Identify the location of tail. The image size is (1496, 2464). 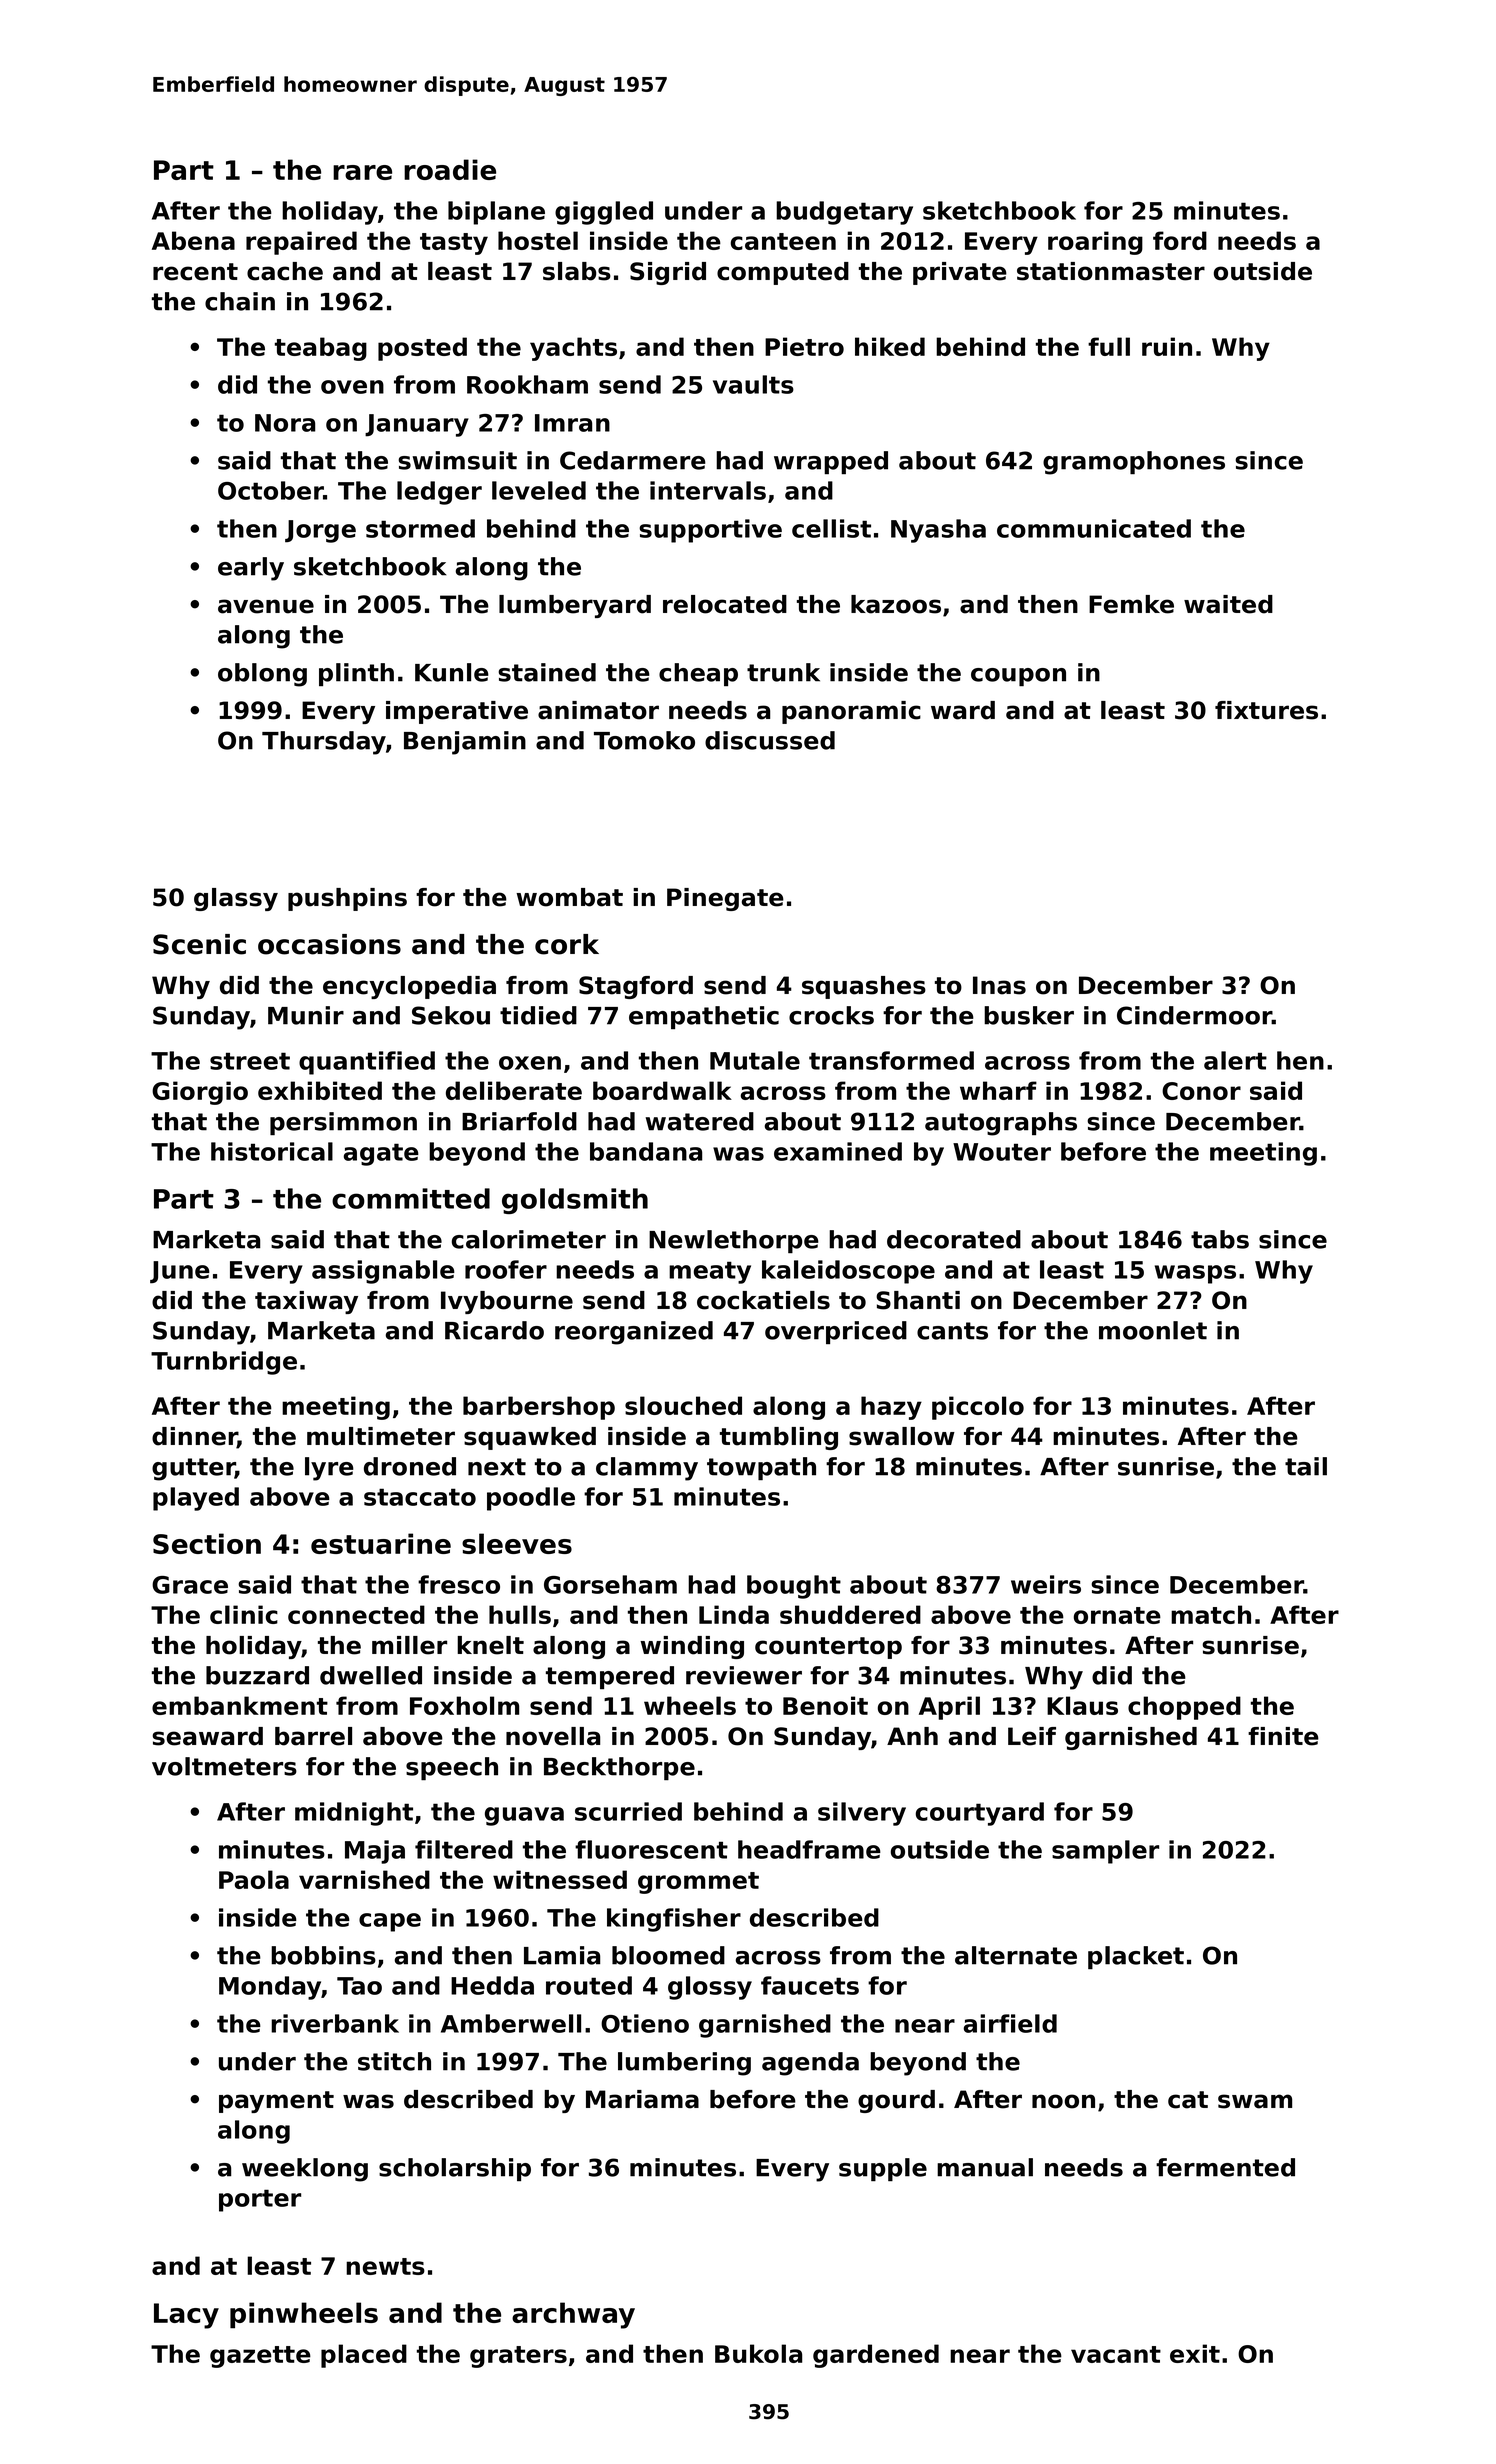
(1306, 1466).
